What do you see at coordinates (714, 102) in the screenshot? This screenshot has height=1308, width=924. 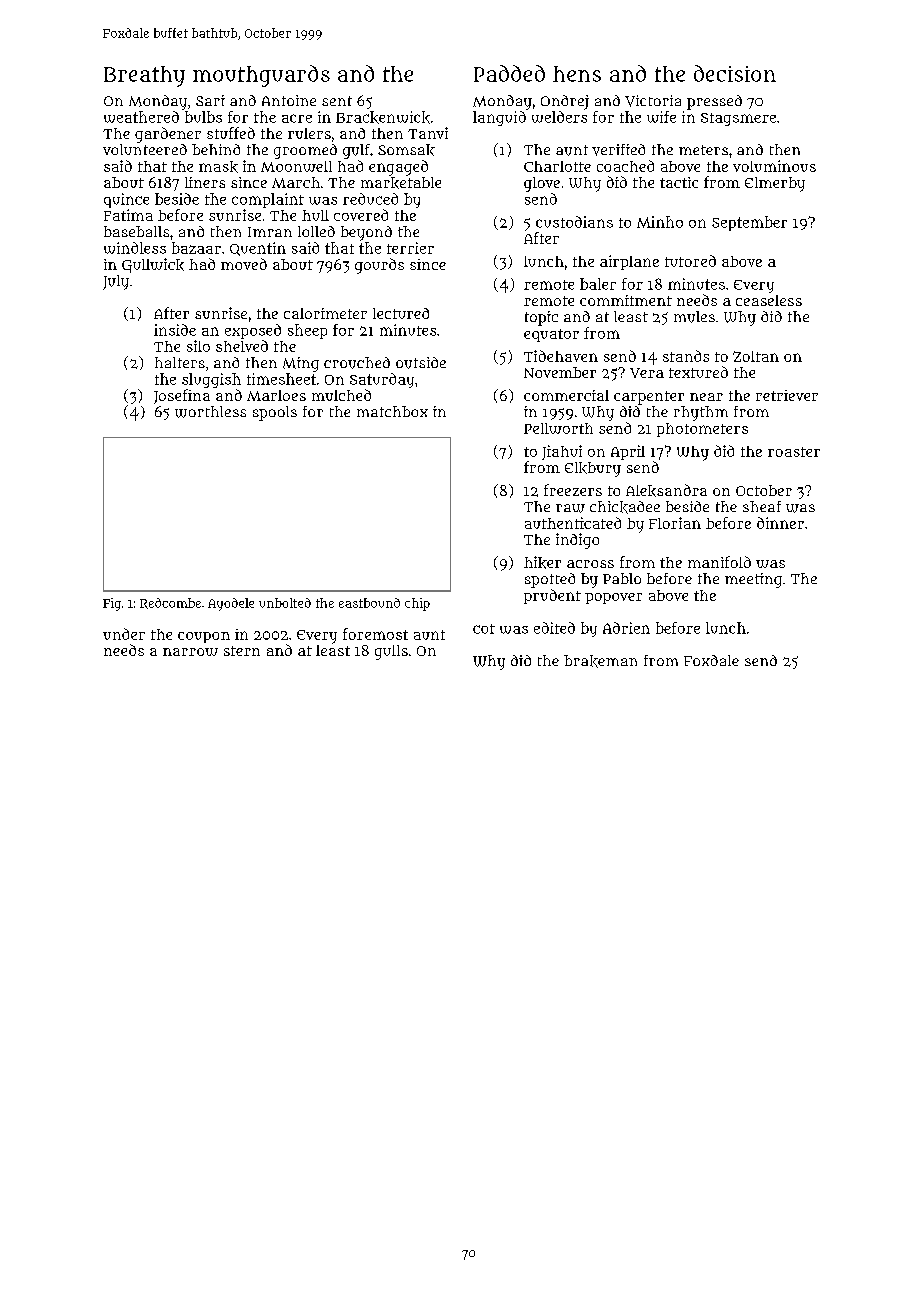 I see `pressed` at bounding box center [714, 102].
